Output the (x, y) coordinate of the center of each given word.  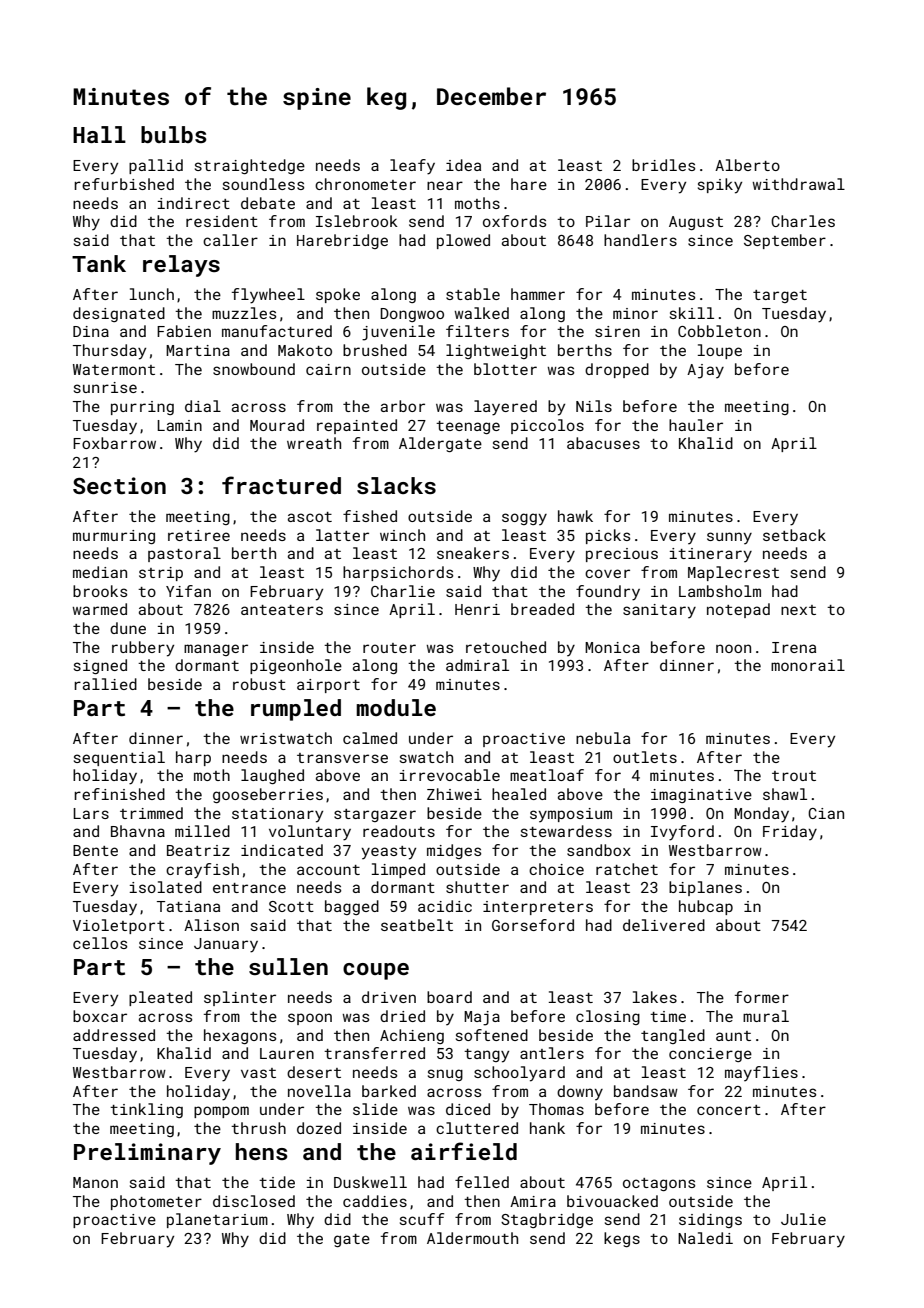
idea (463, 165)
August (696, 223)
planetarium (217, 1220)
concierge (710, 1055)
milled (202, 831)
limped (398, 870)
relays (181, 266)
